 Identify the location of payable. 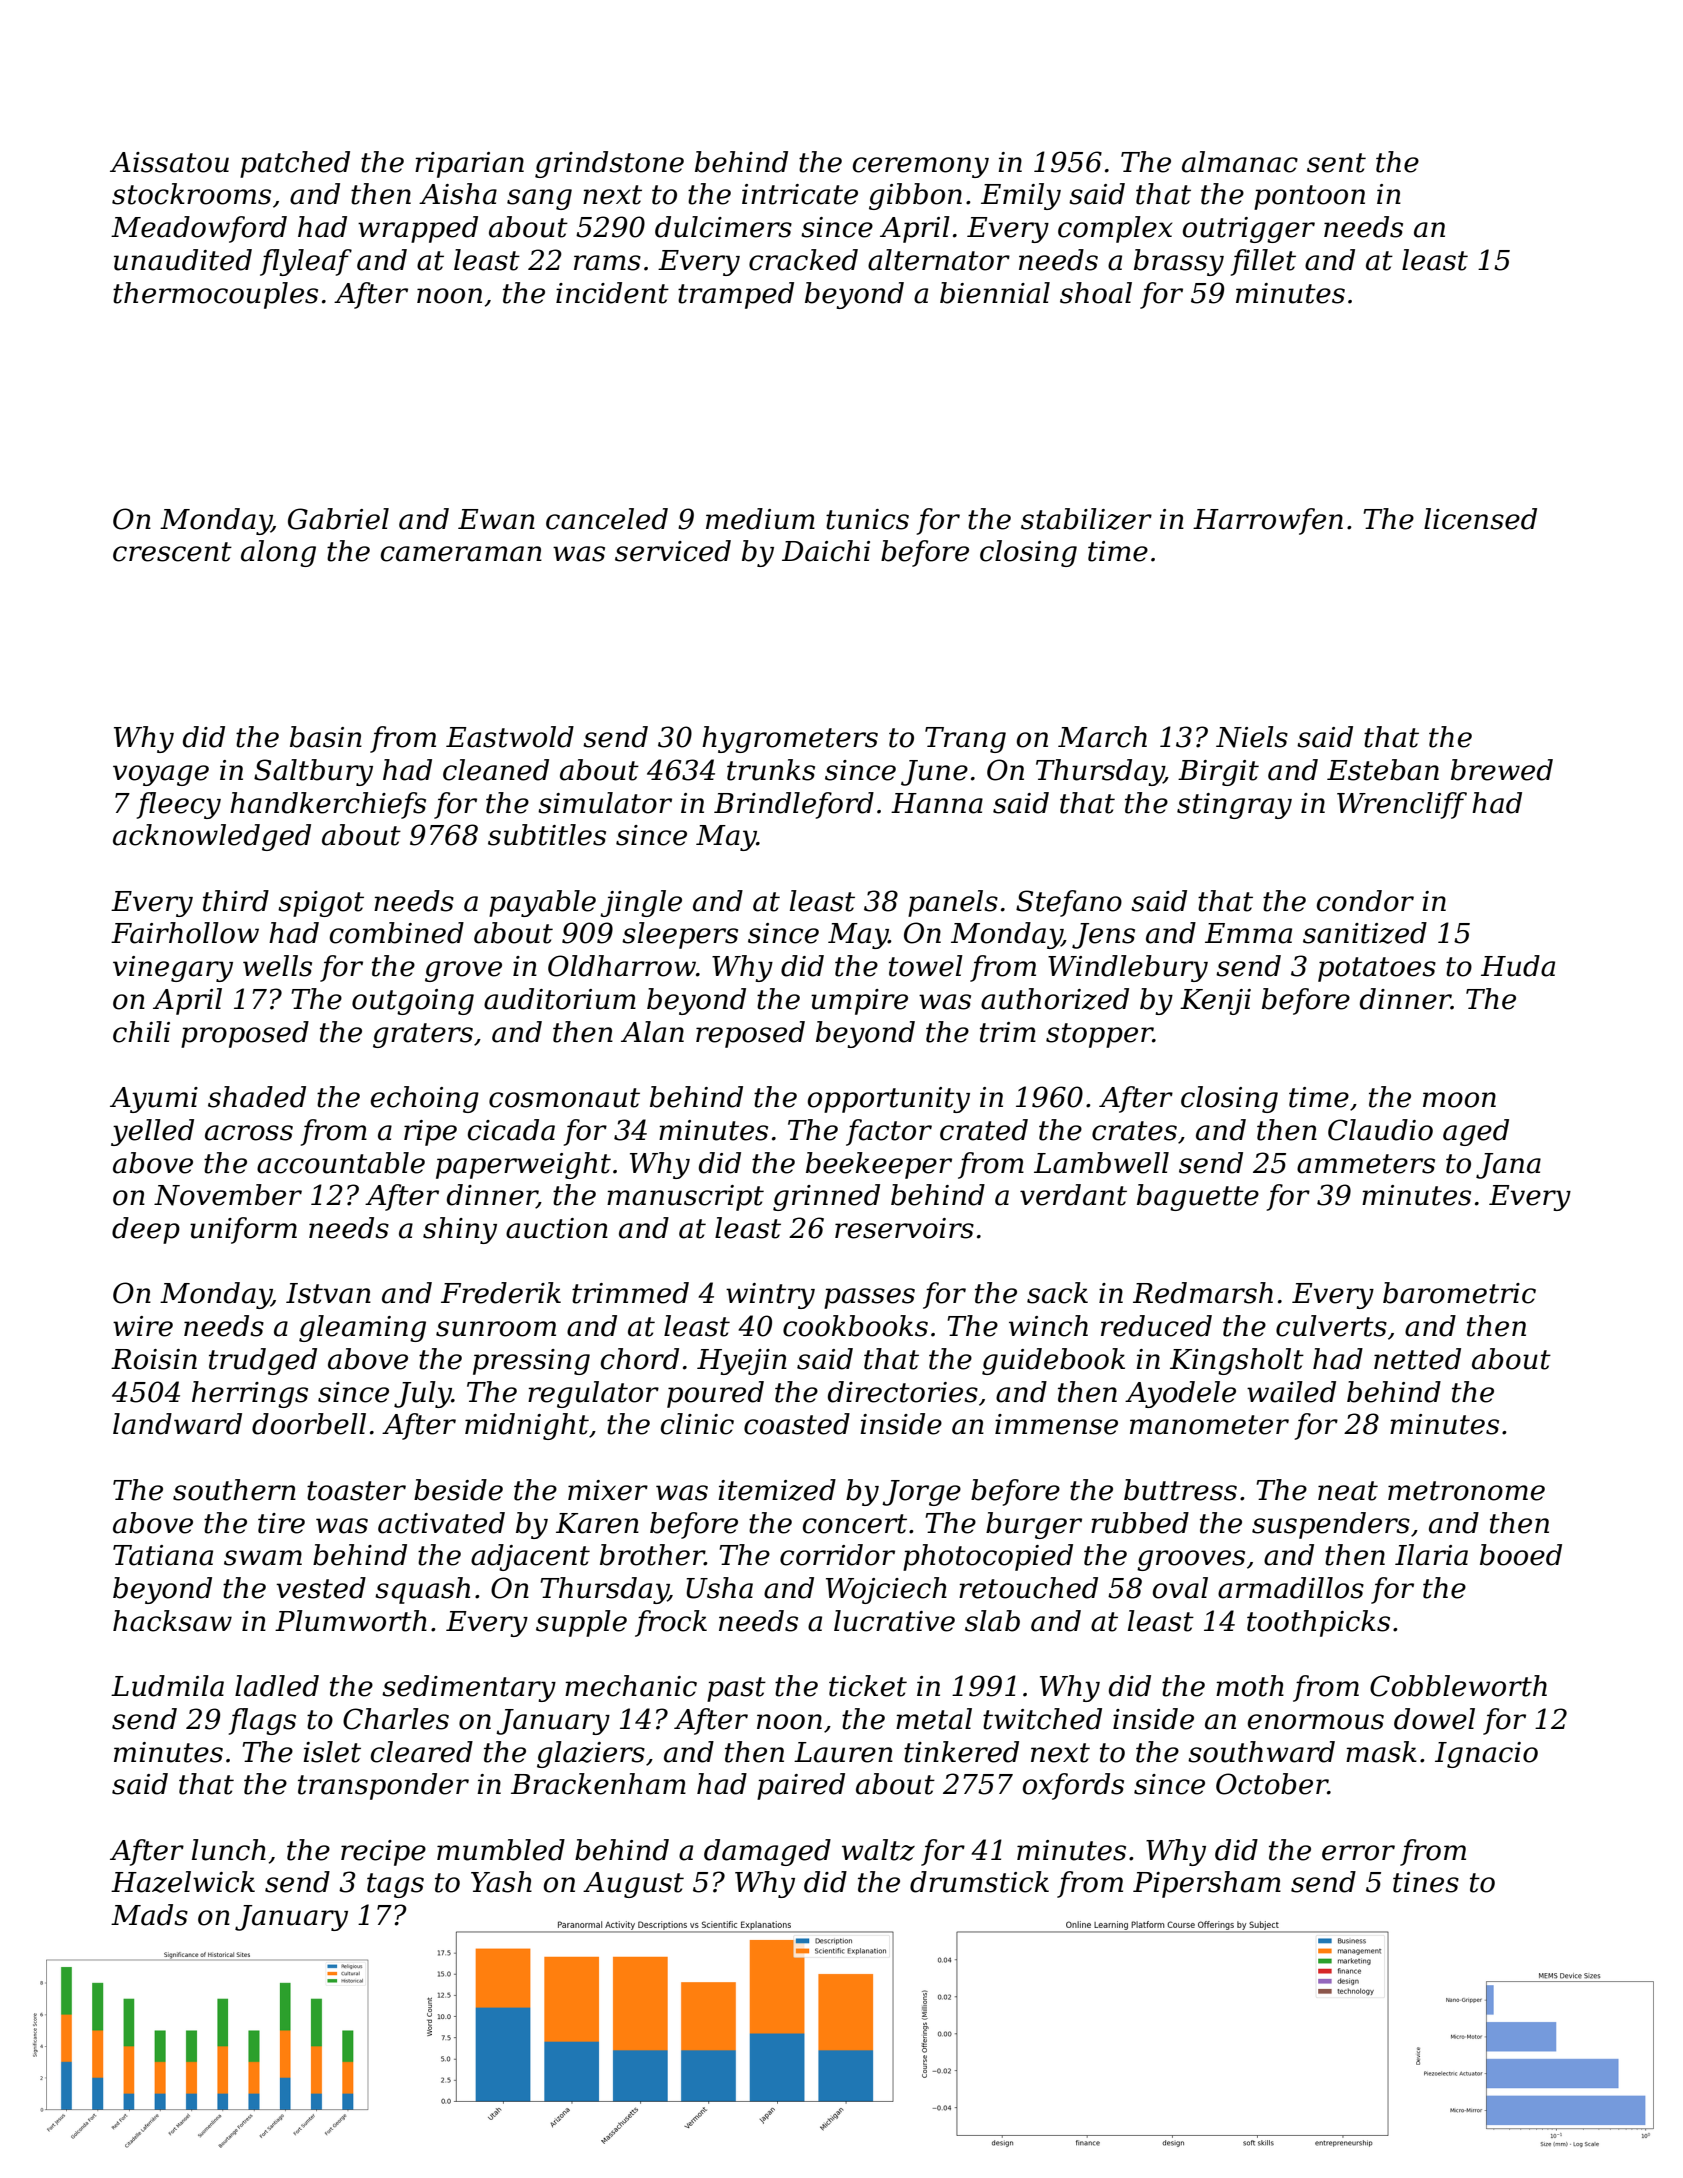
(542, 903).
